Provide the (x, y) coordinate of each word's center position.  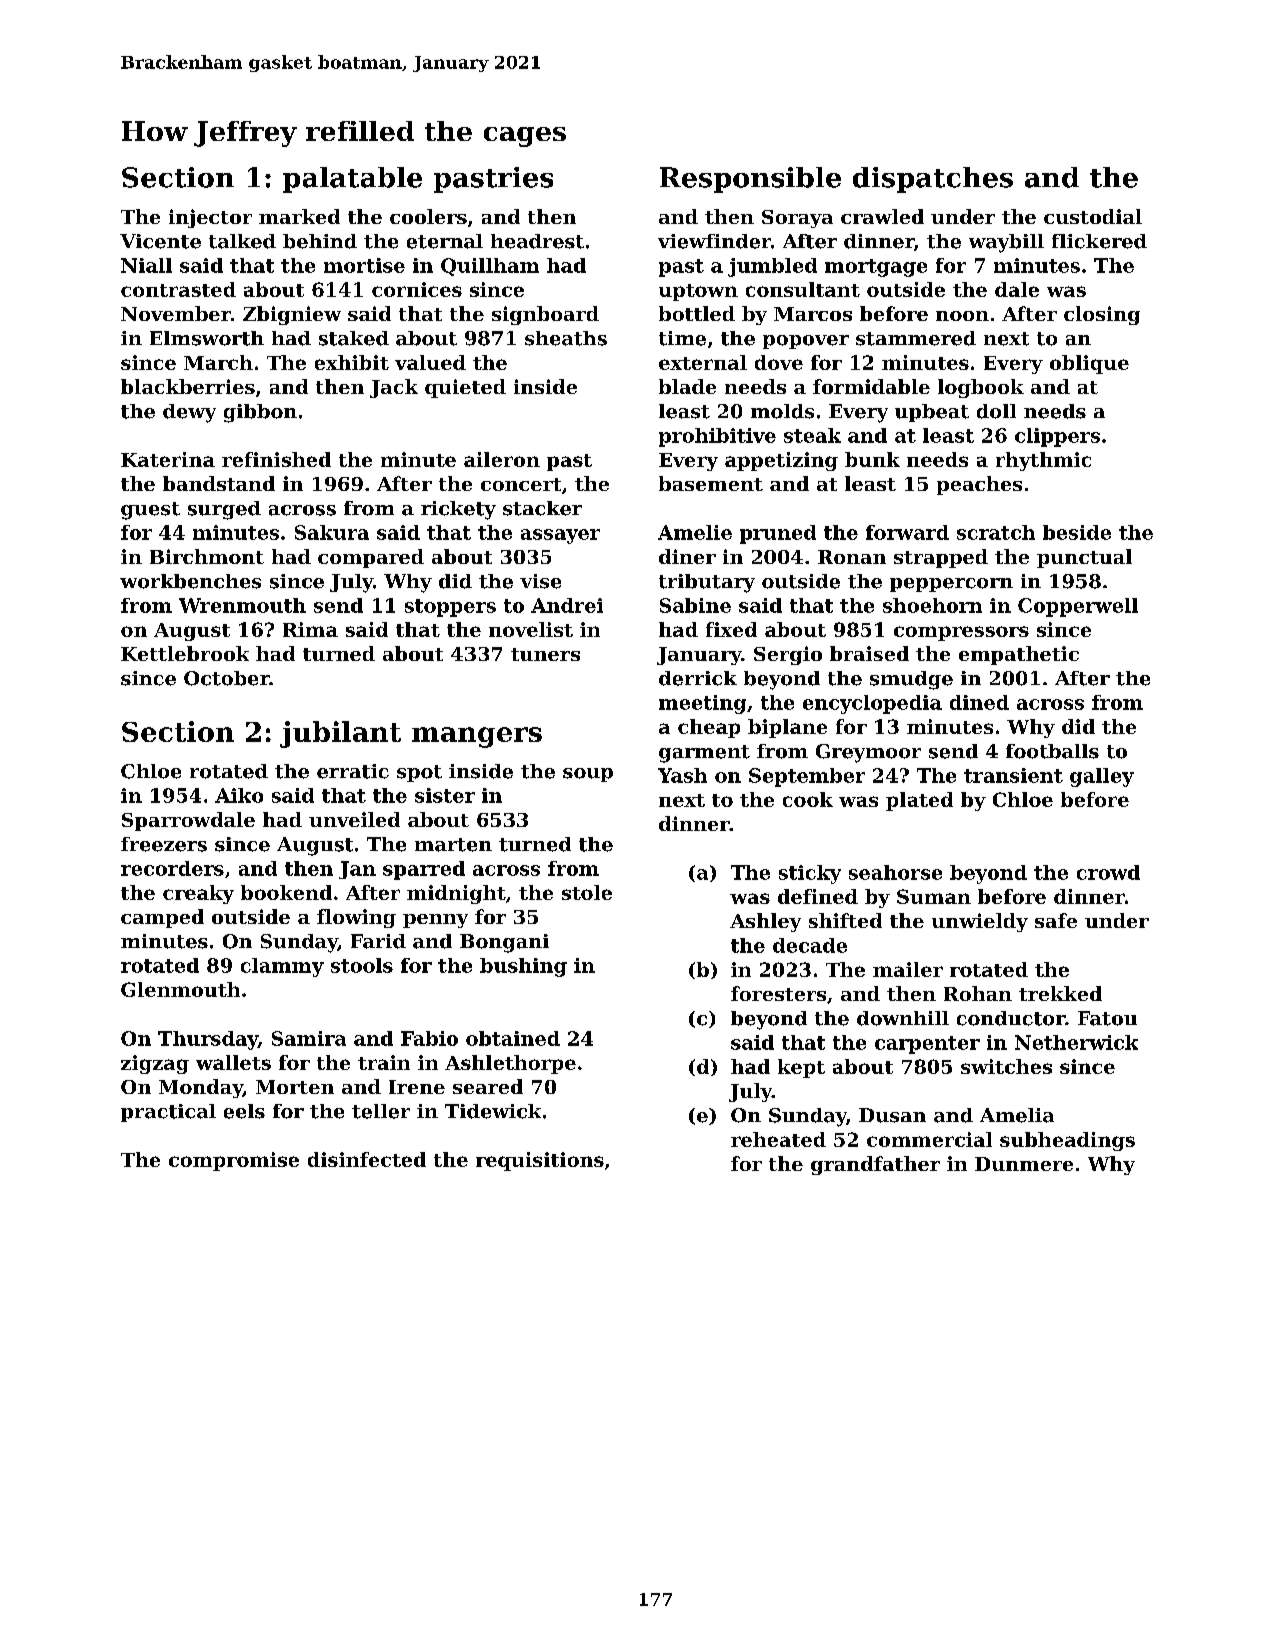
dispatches (933, 180)
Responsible (750, 180)
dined (979, 702)
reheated (778, 1139)
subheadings (1067, 1141)
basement (711, 483)
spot (419, 773)
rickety (458, 510)
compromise (234, 1161)
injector (210, 218)
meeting (702, 704)
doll (996, 411)
